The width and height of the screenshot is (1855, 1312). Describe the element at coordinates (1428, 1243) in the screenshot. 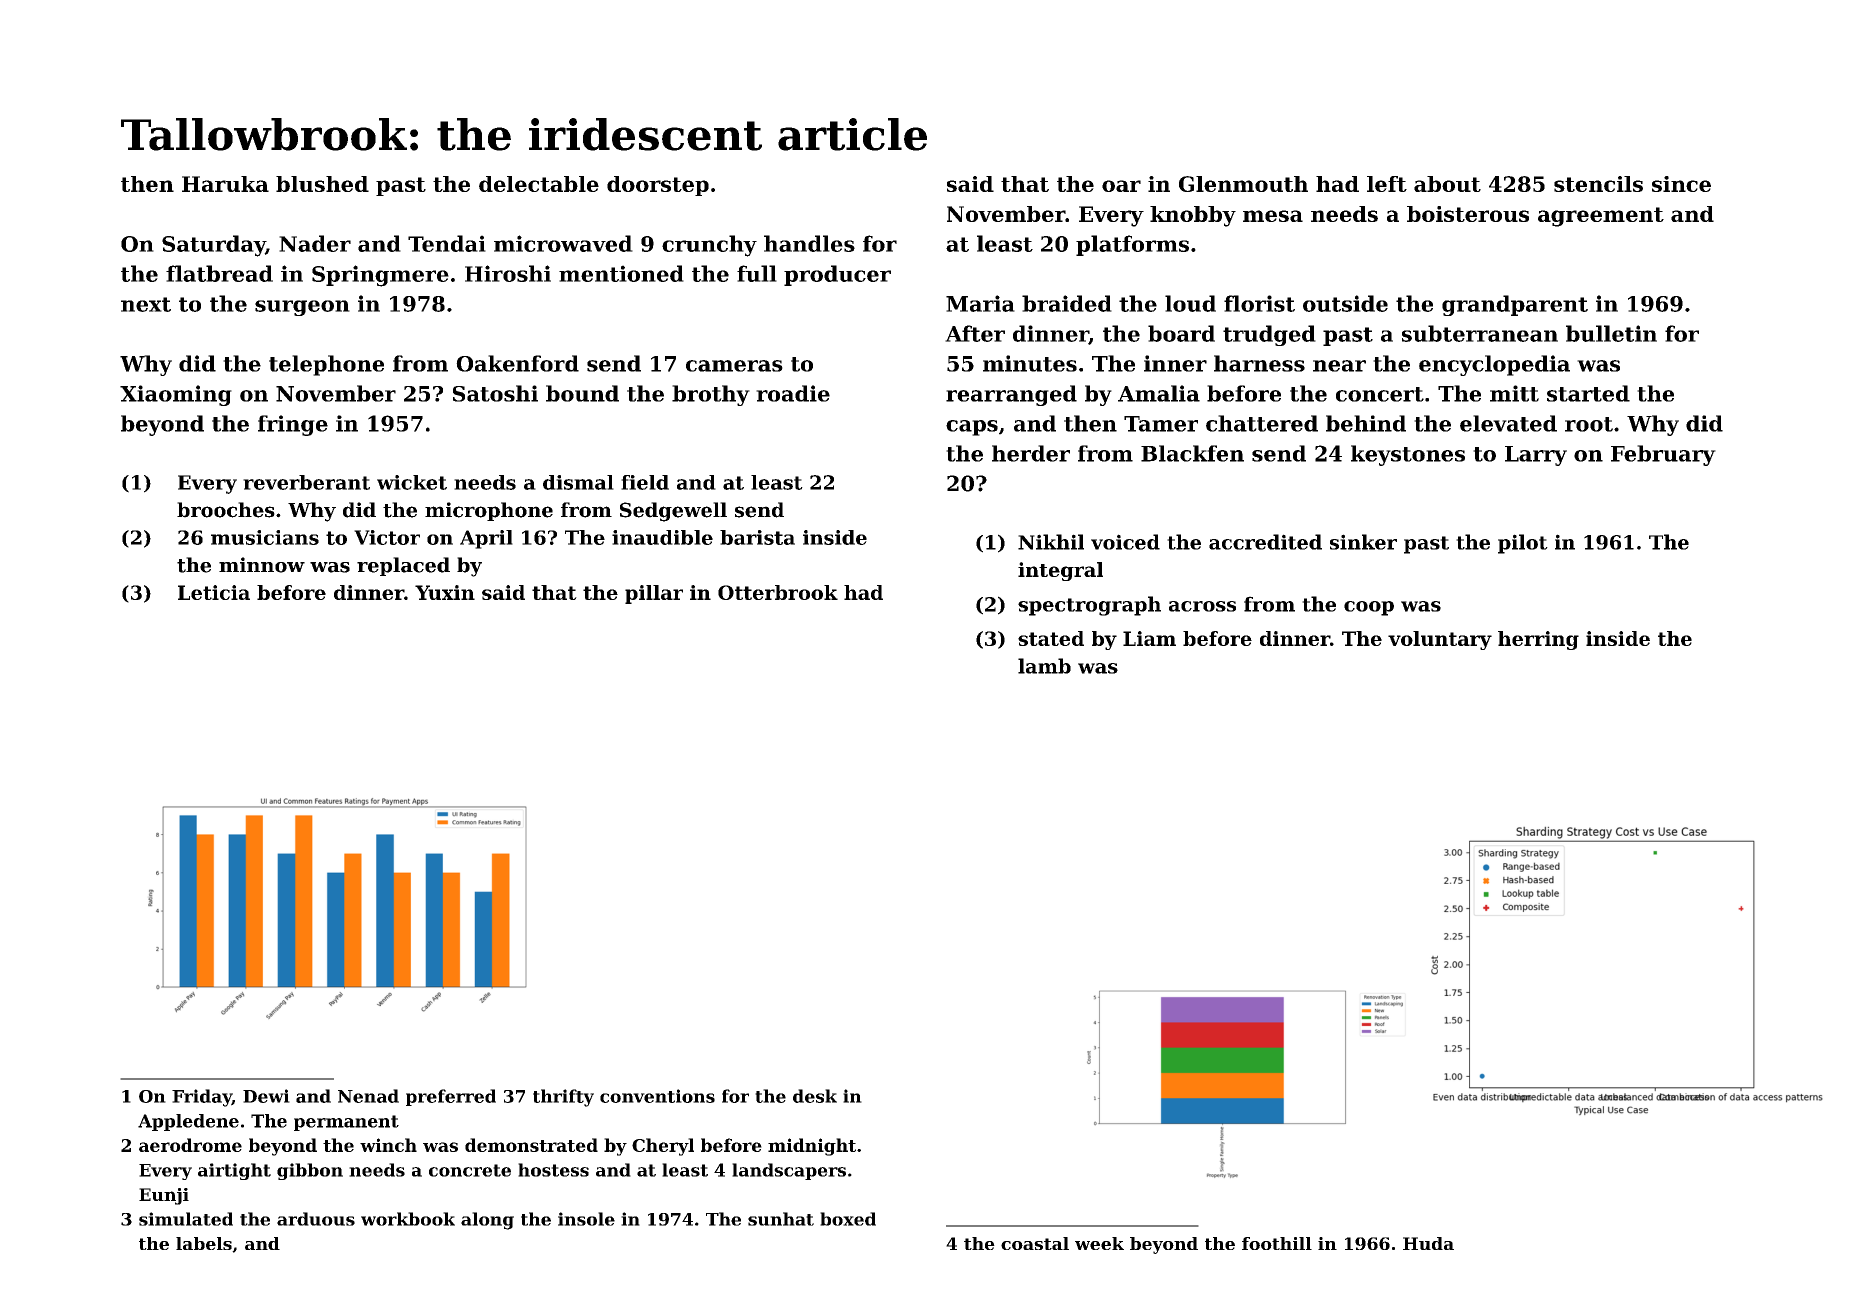

I see `Huda` at that location.
